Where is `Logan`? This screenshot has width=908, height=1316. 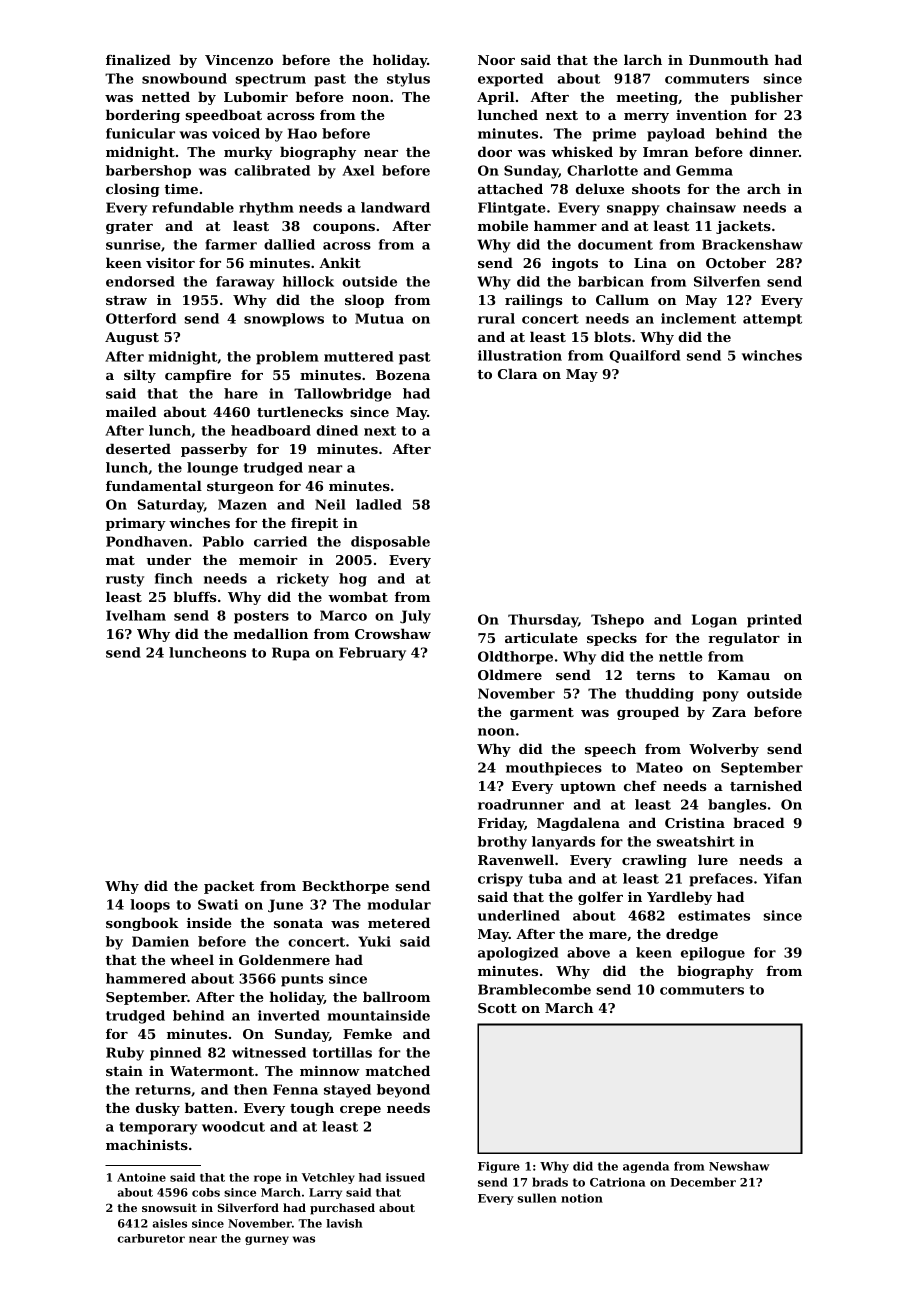
Logan is located at coordinates (714, 621).
